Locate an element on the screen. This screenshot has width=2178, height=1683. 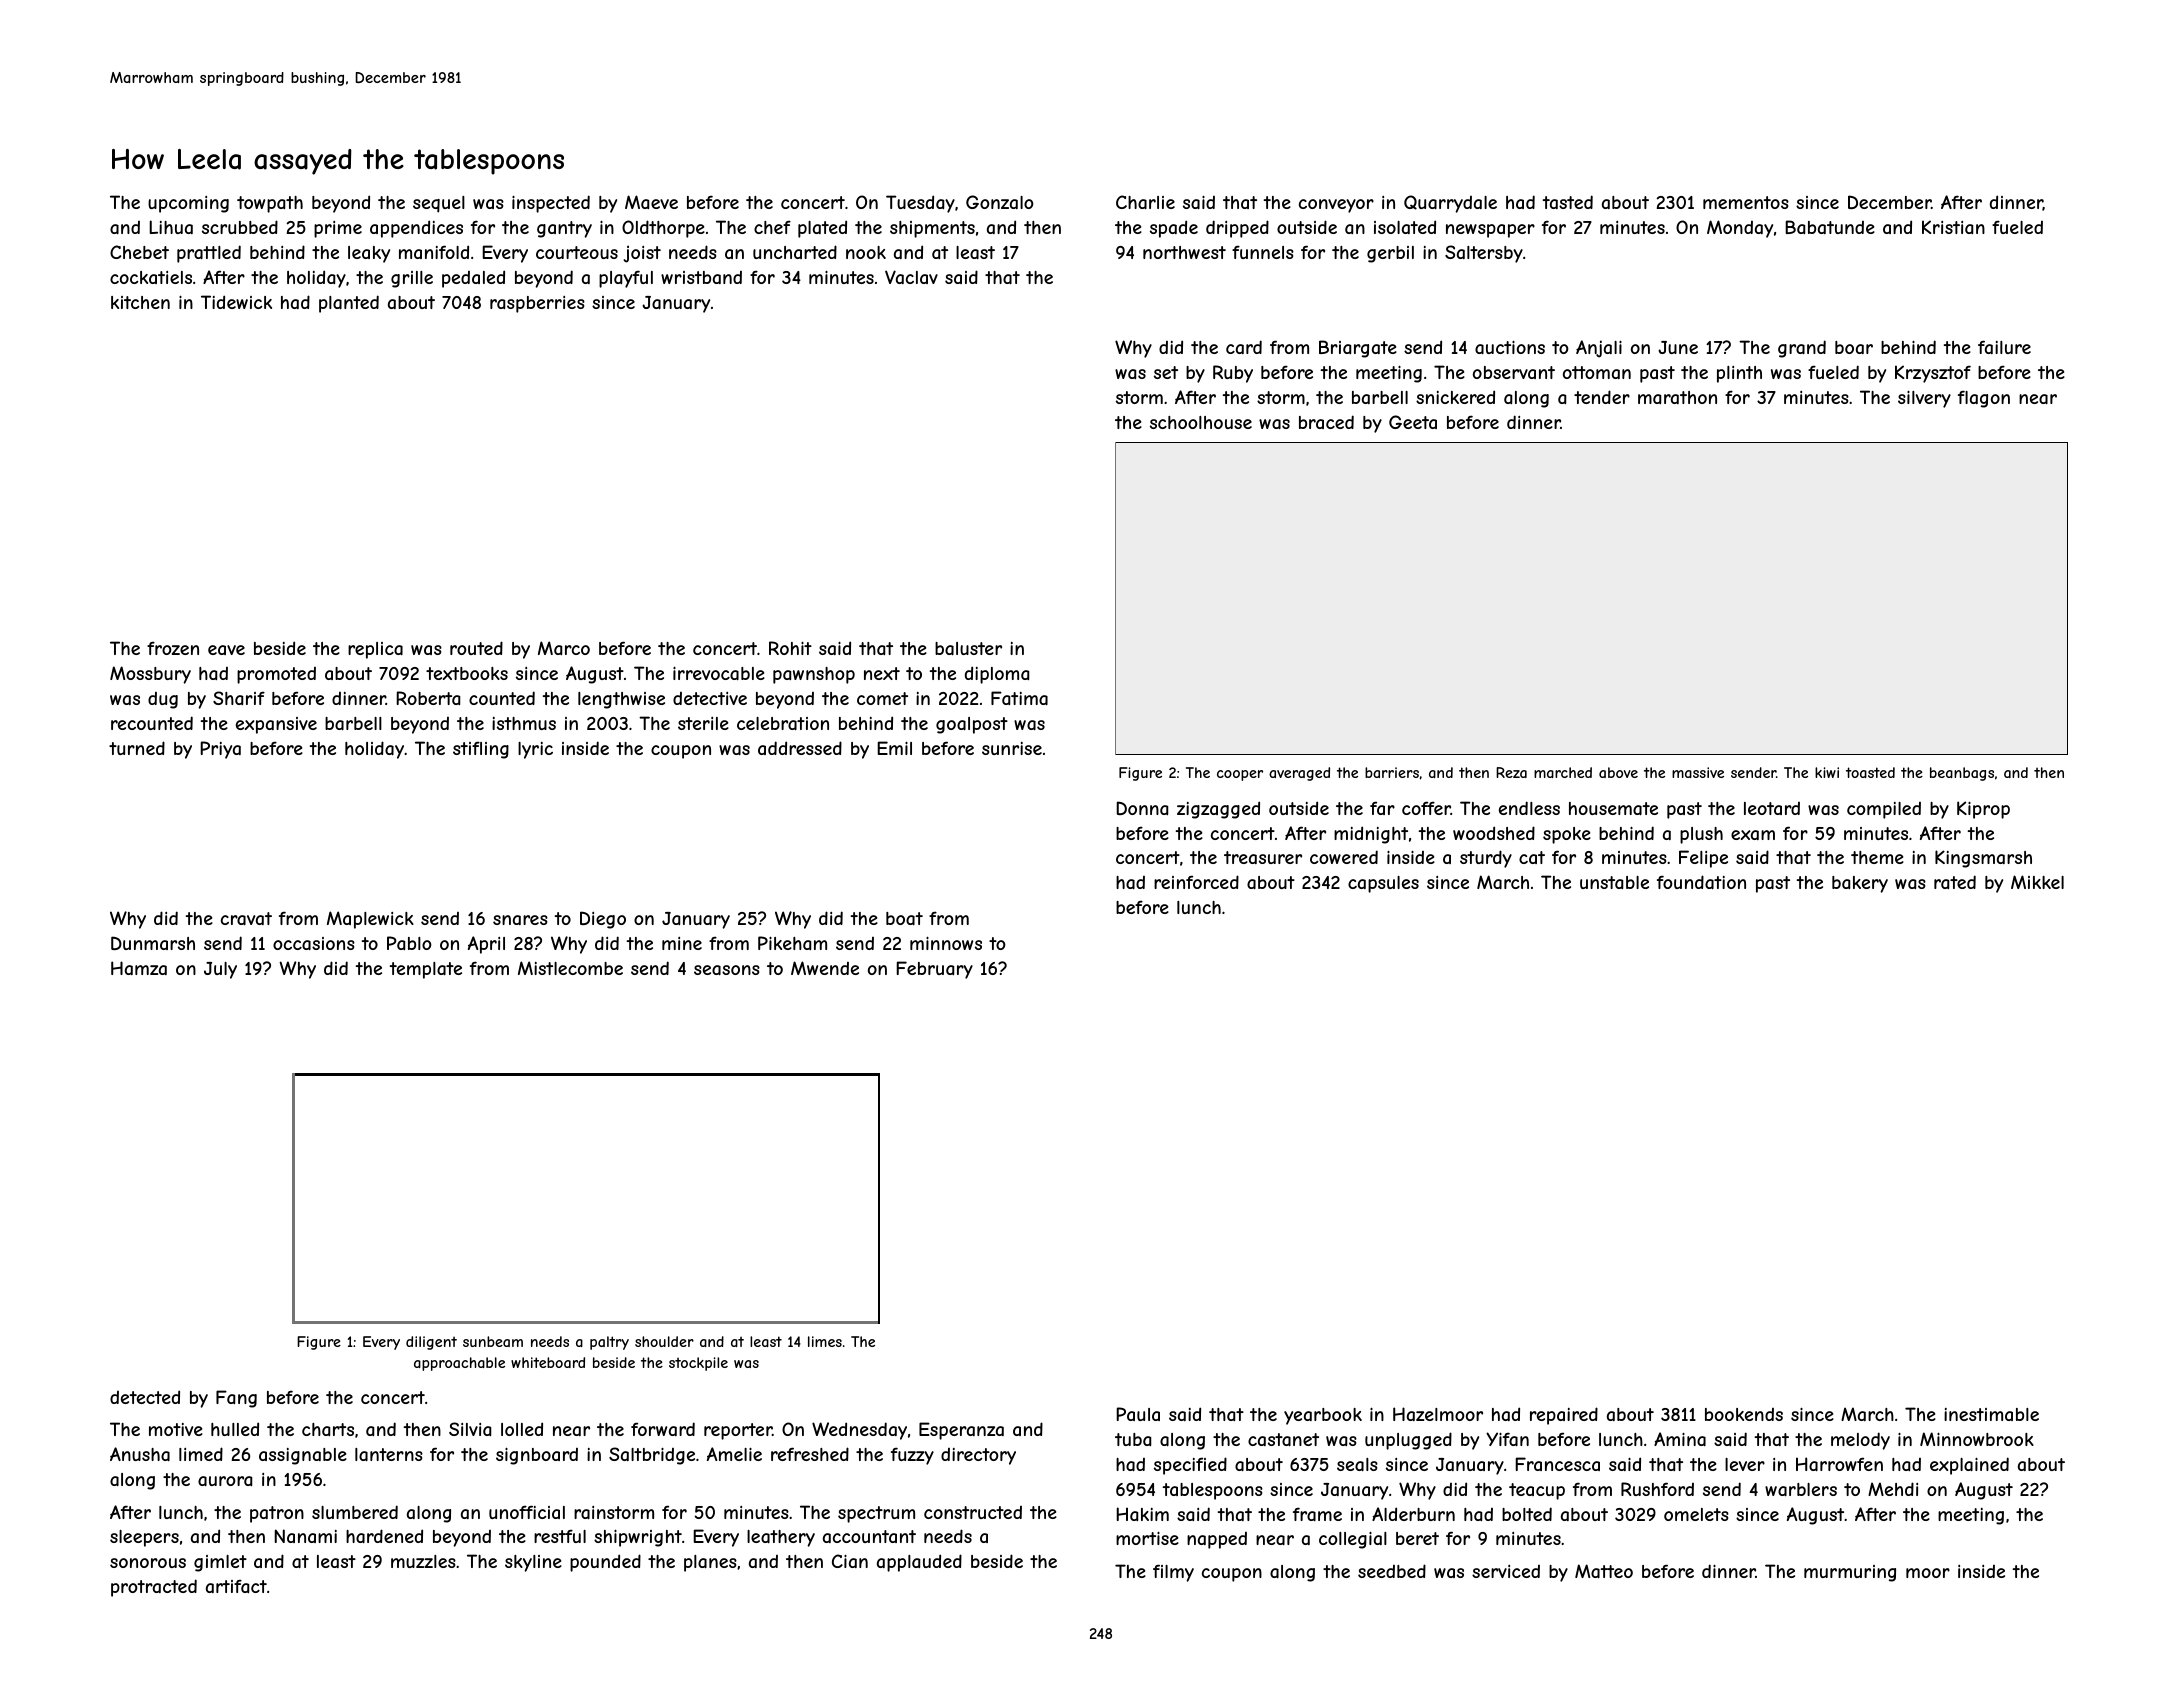
inspected is located at coordinates (551, 204).
